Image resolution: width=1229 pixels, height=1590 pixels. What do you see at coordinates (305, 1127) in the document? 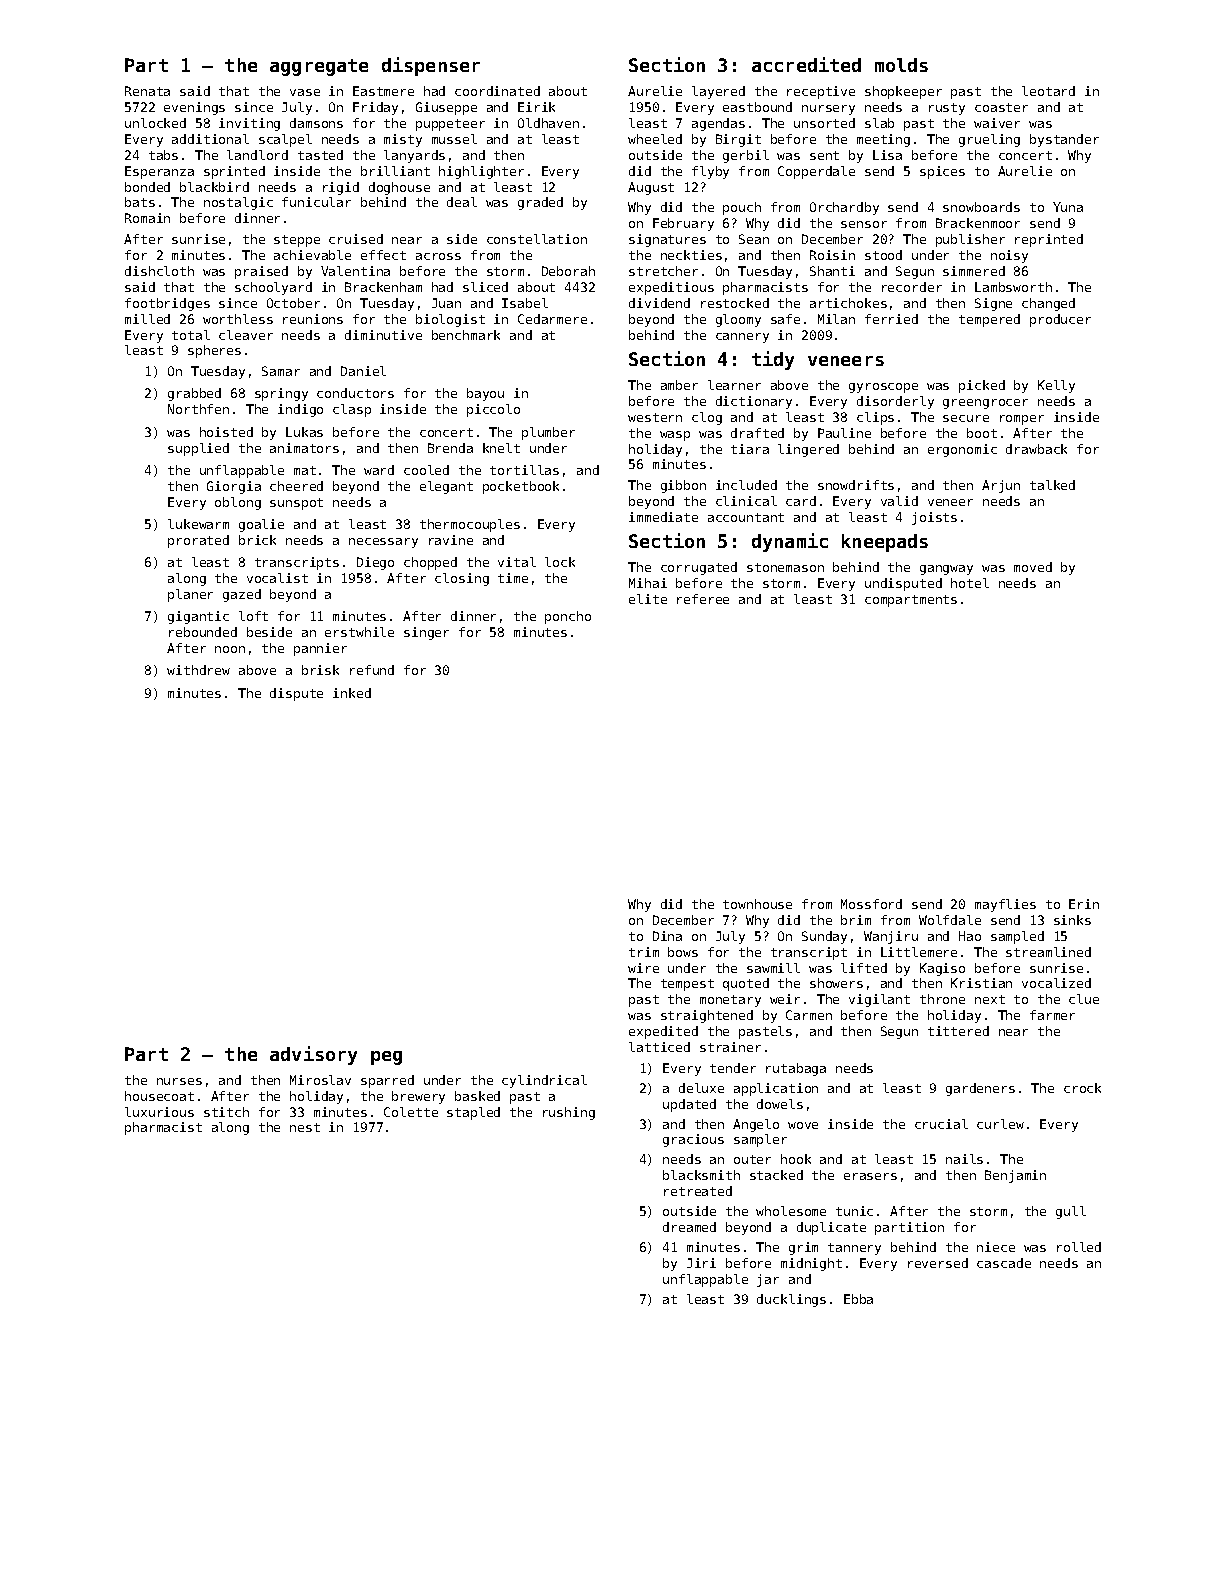
I see `nest` at bounding box center [305, 1127].
